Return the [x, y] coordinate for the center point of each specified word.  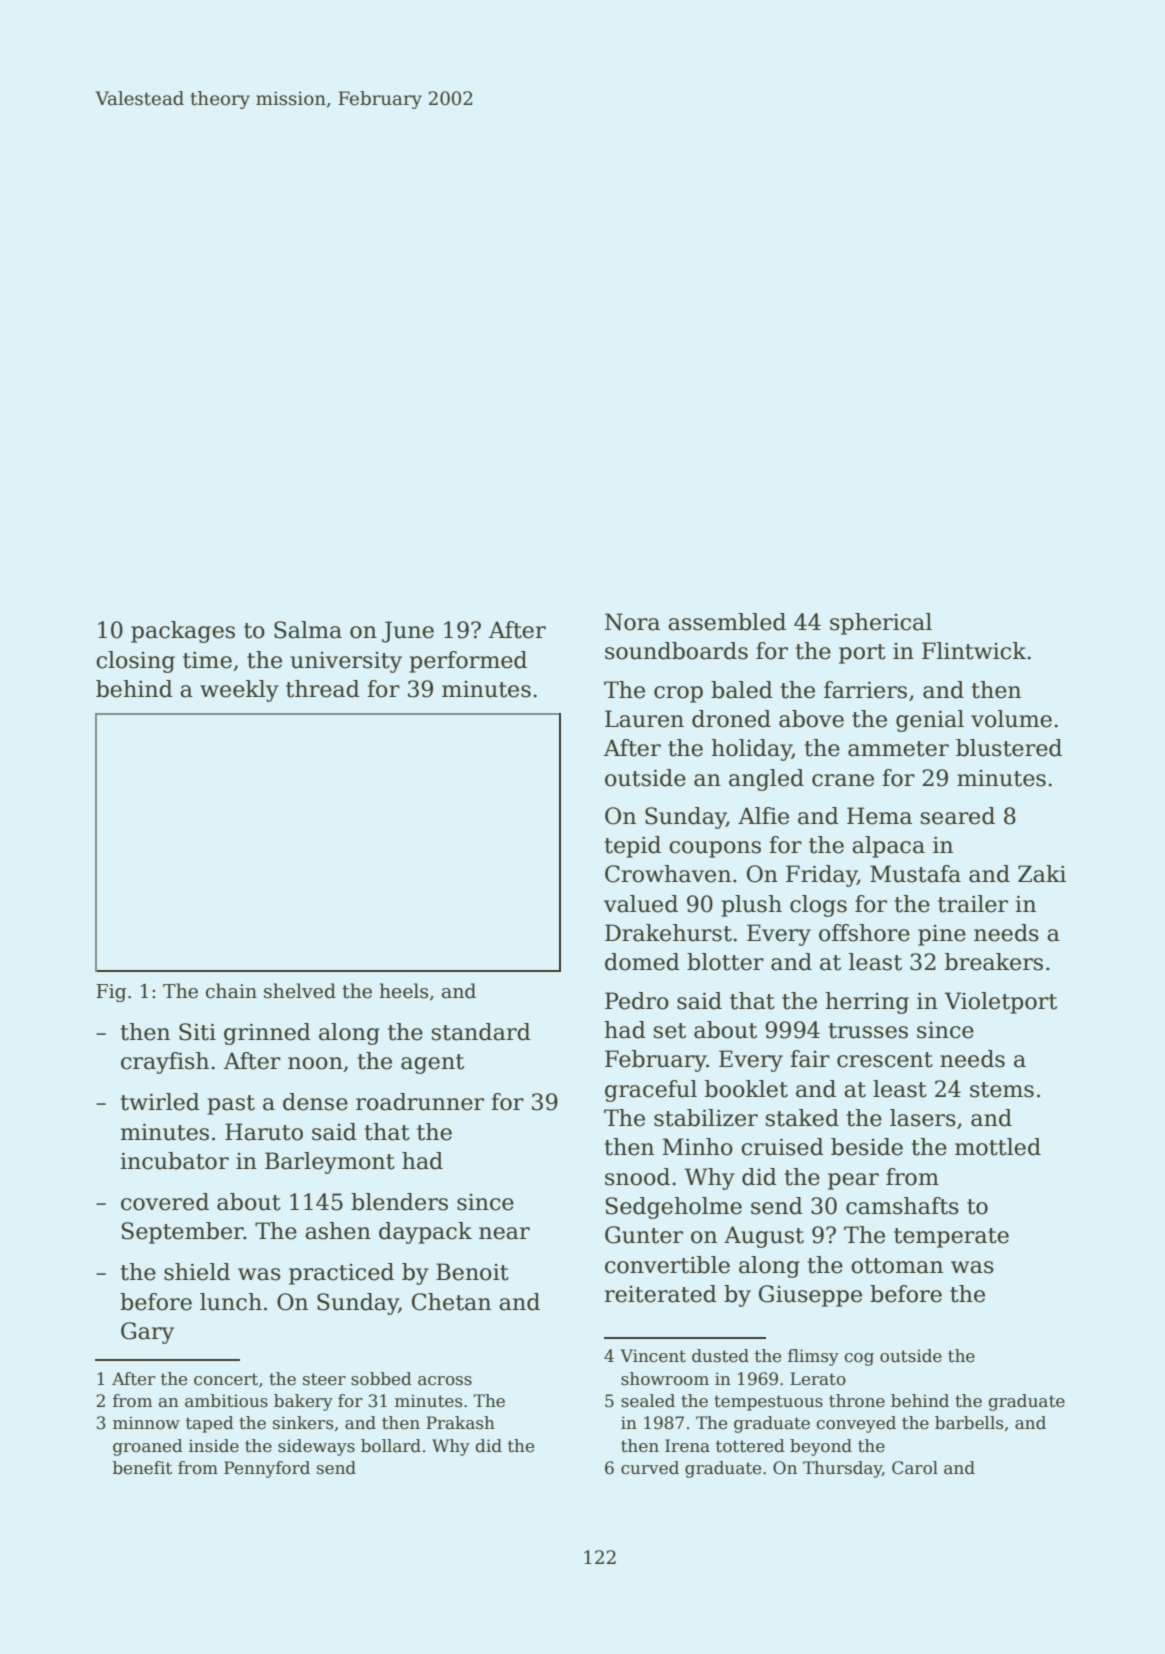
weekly [239, 691]
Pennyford [267, 1469]
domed [642, 962]
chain [231, 991]
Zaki [1042, 874]
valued [641, 904]
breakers [994, 962]
